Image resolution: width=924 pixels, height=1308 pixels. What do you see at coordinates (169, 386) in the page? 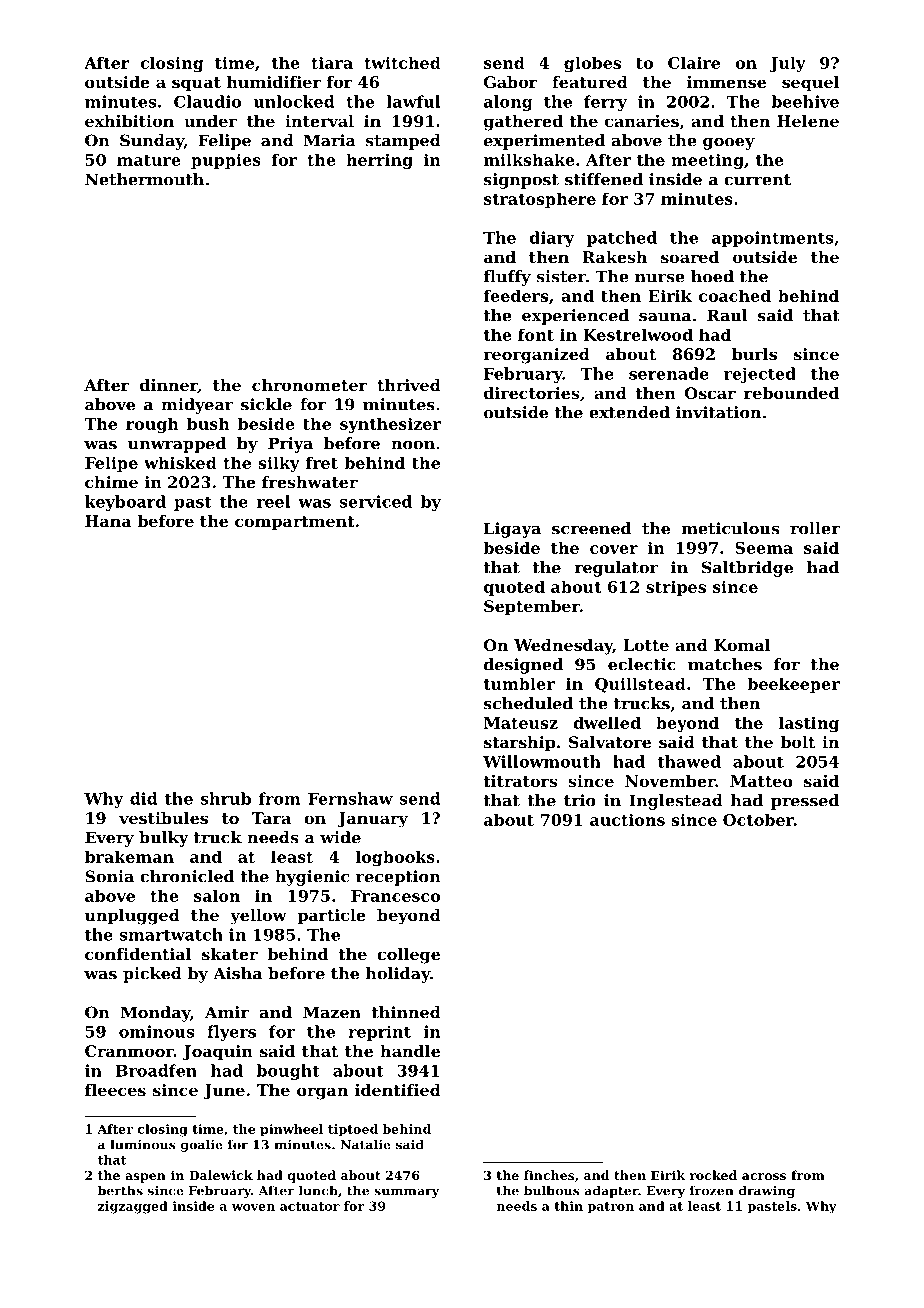
I see `dinner` at bounding box center [169, 386].
